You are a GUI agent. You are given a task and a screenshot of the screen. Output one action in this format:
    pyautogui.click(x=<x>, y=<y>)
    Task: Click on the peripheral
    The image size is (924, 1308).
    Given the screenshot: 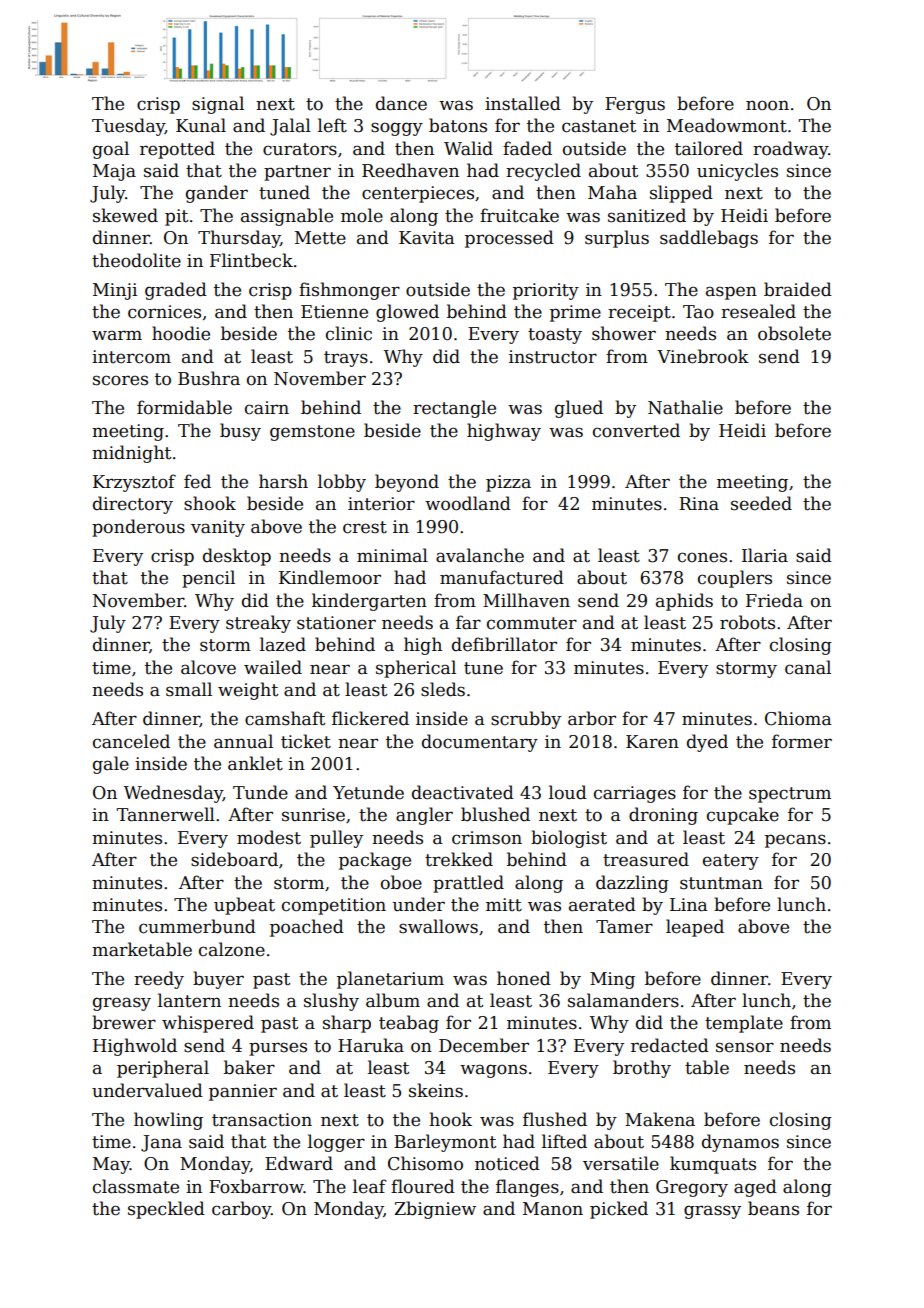 What is the action you would take?
    pyautogui.click(x=163, y=1069)
